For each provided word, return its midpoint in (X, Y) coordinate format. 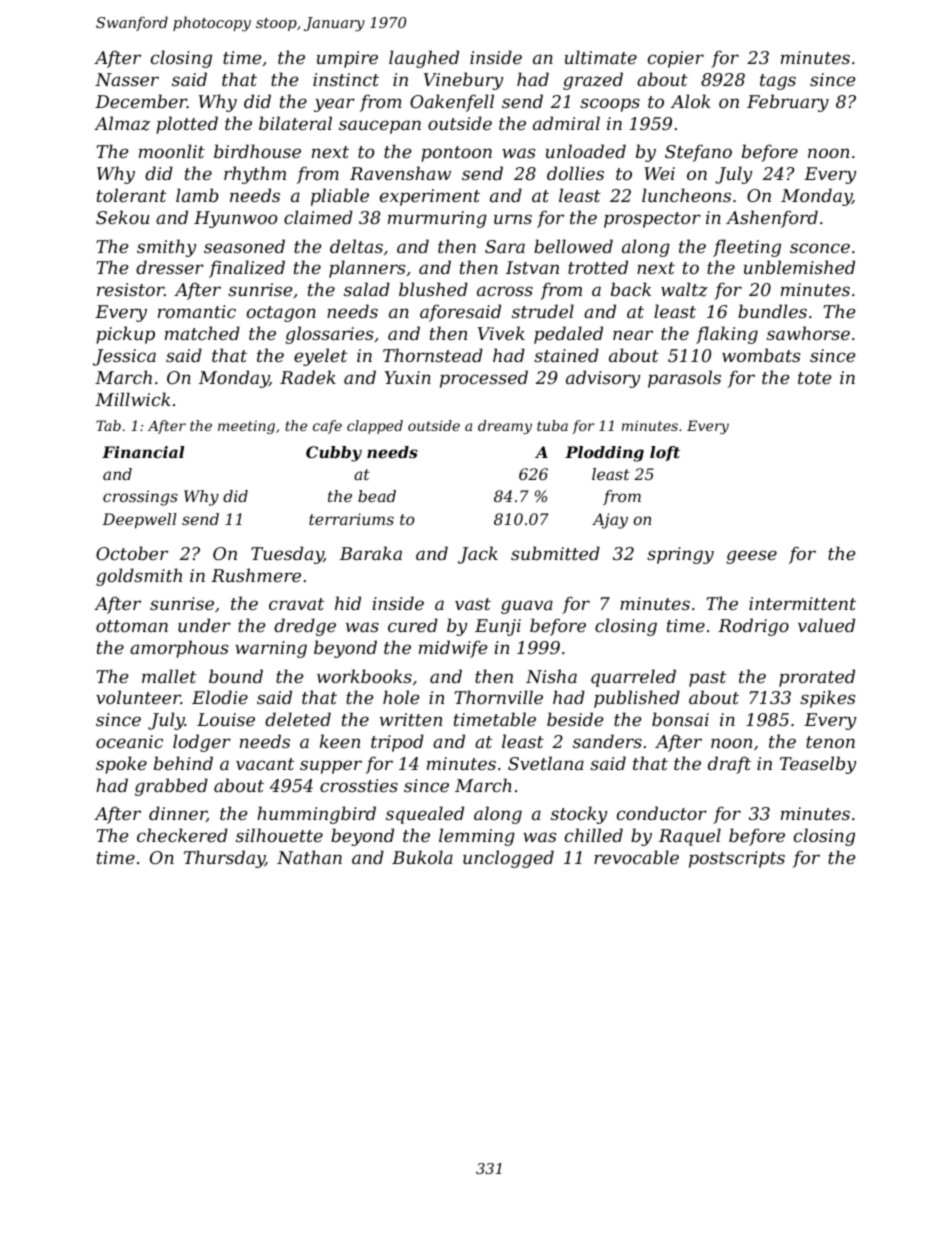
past (707, 679)
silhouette (279, 835)
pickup (125, 335)
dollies (575, 173)
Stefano (698, 153)
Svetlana (546, 763)
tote (814, 378)
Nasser (127, 79)
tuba (552, 425)
